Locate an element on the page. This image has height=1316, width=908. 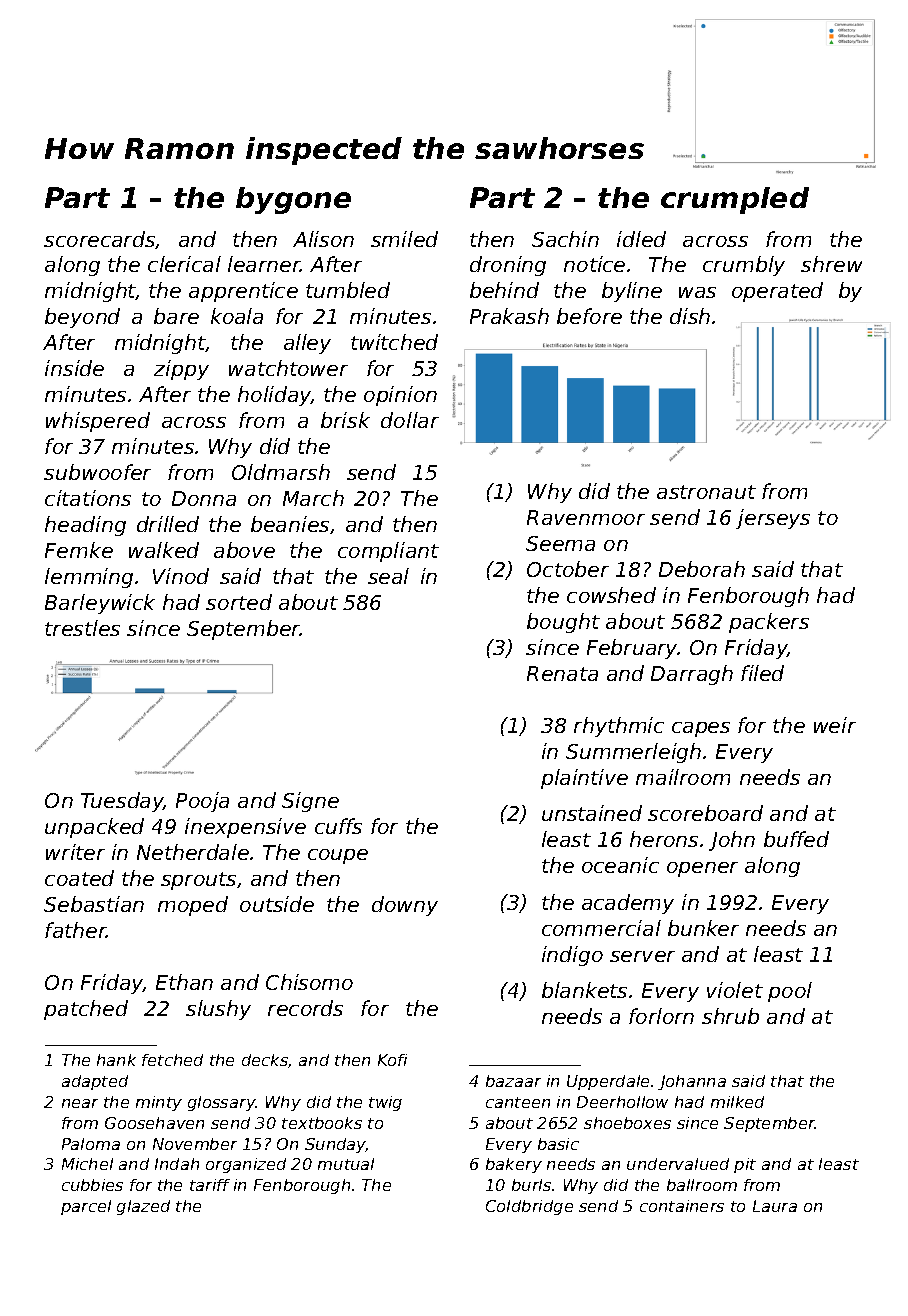
packers is located at coordinates (769, 623).
